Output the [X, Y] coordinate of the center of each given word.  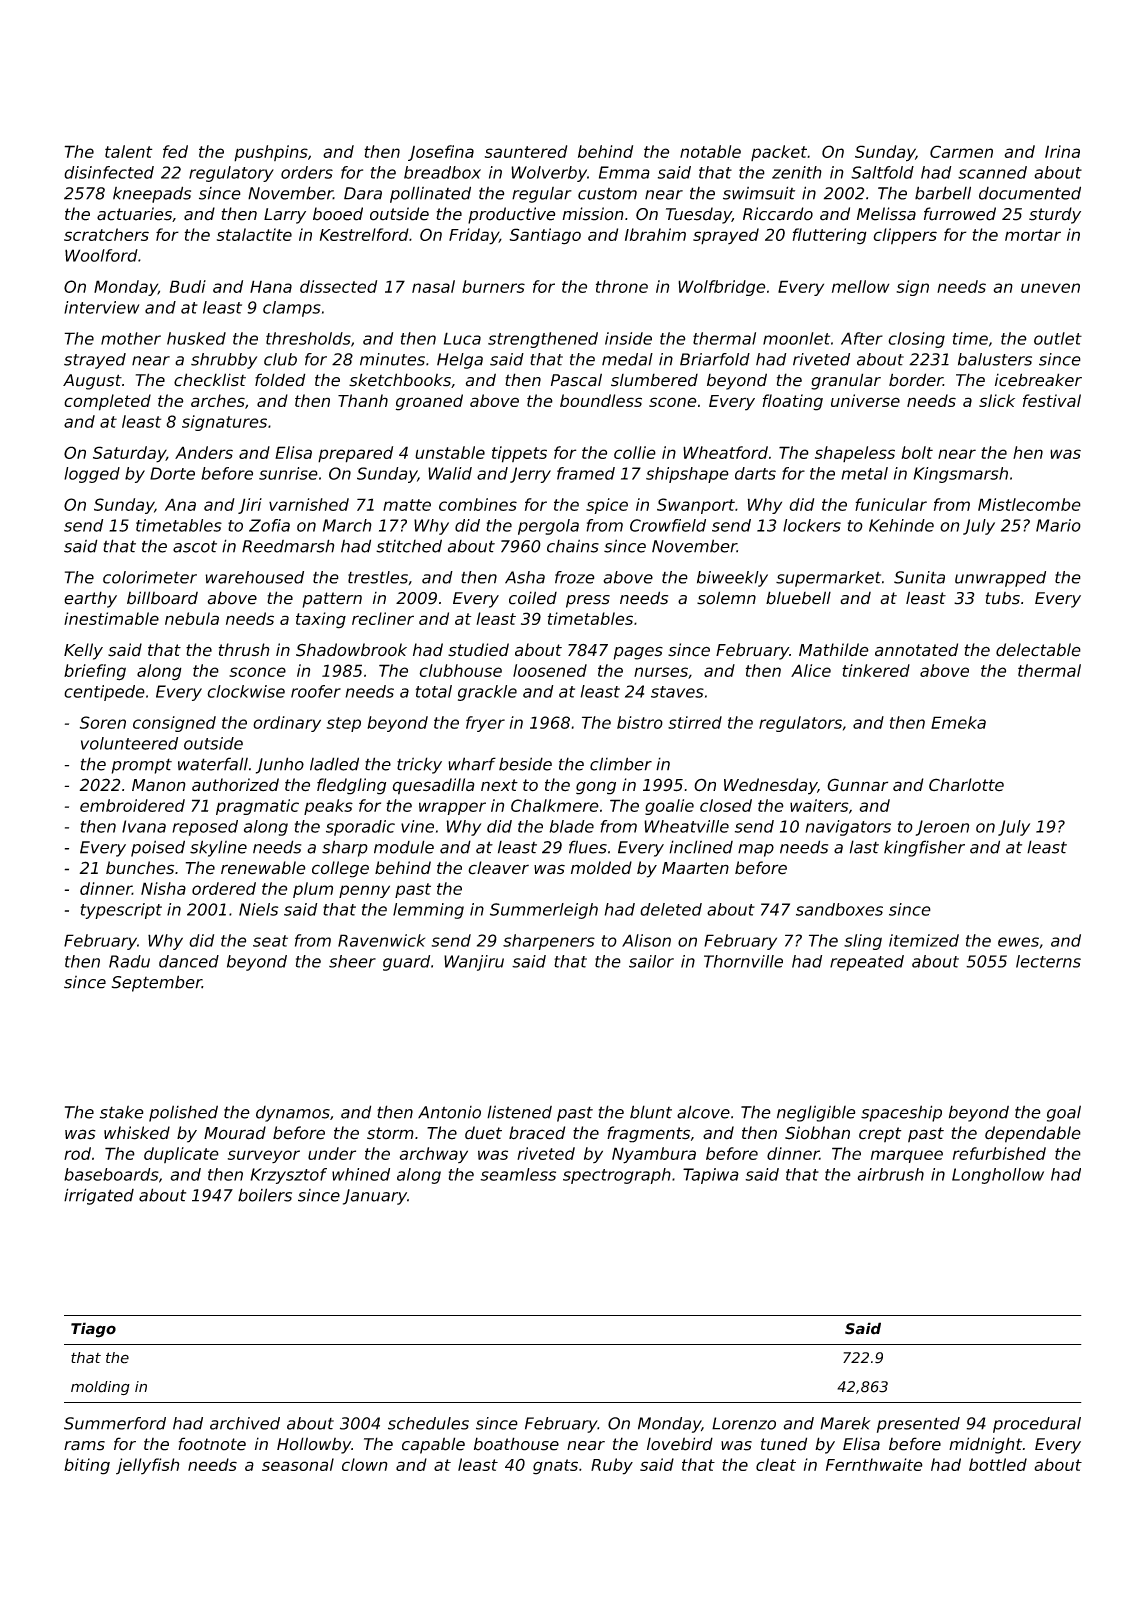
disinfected [109, 172]
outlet [1058, 338]
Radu [129, 961]
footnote [212, 1444]
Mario [1058, 525]
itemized [924, 940]
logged [92, 475]
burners [493, 286]
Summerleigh [544, 911]
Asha [525, 577]
